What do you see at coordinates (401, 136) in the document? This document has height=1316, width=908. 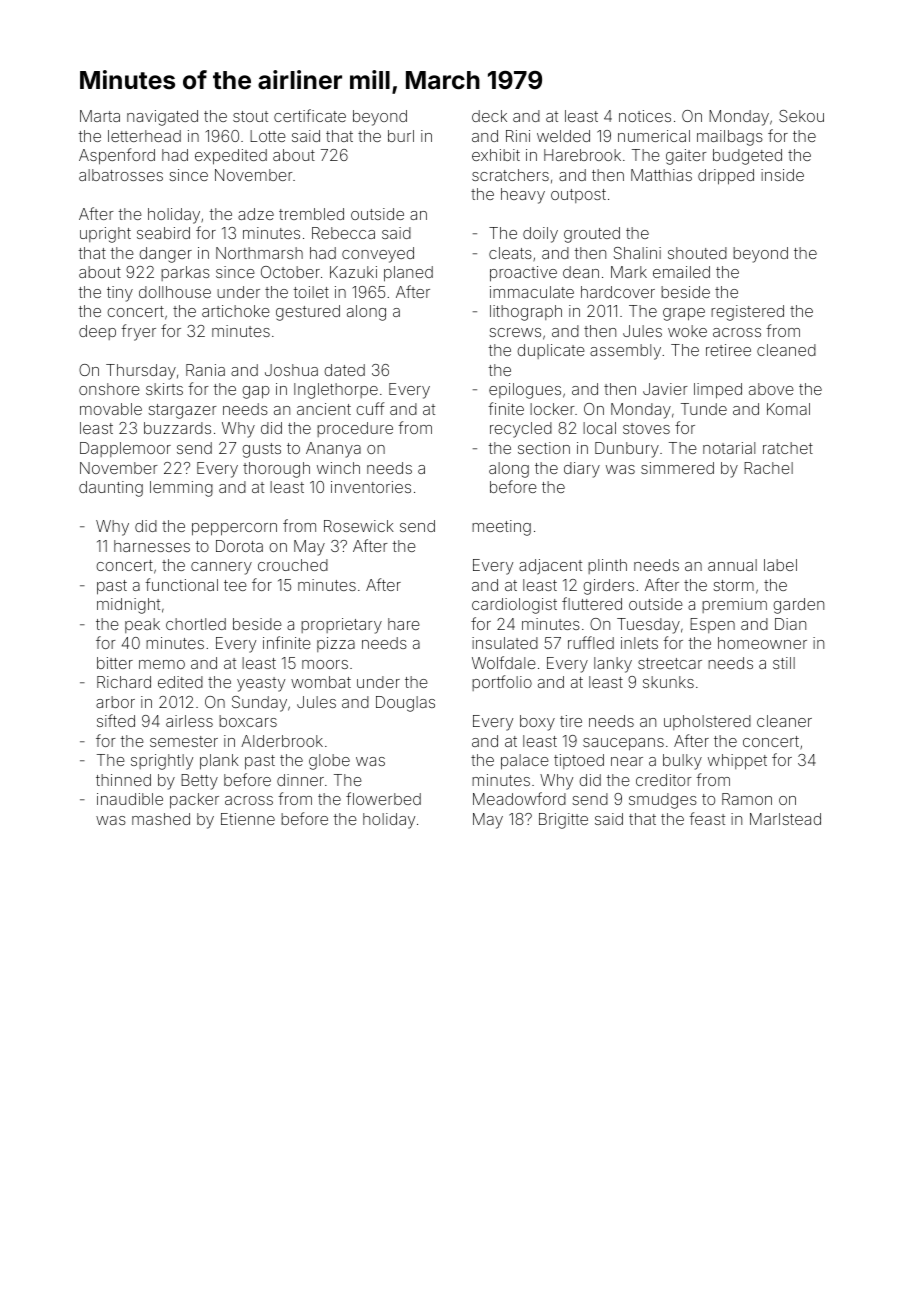 I see `burl` at bounding box center [401, 136].
